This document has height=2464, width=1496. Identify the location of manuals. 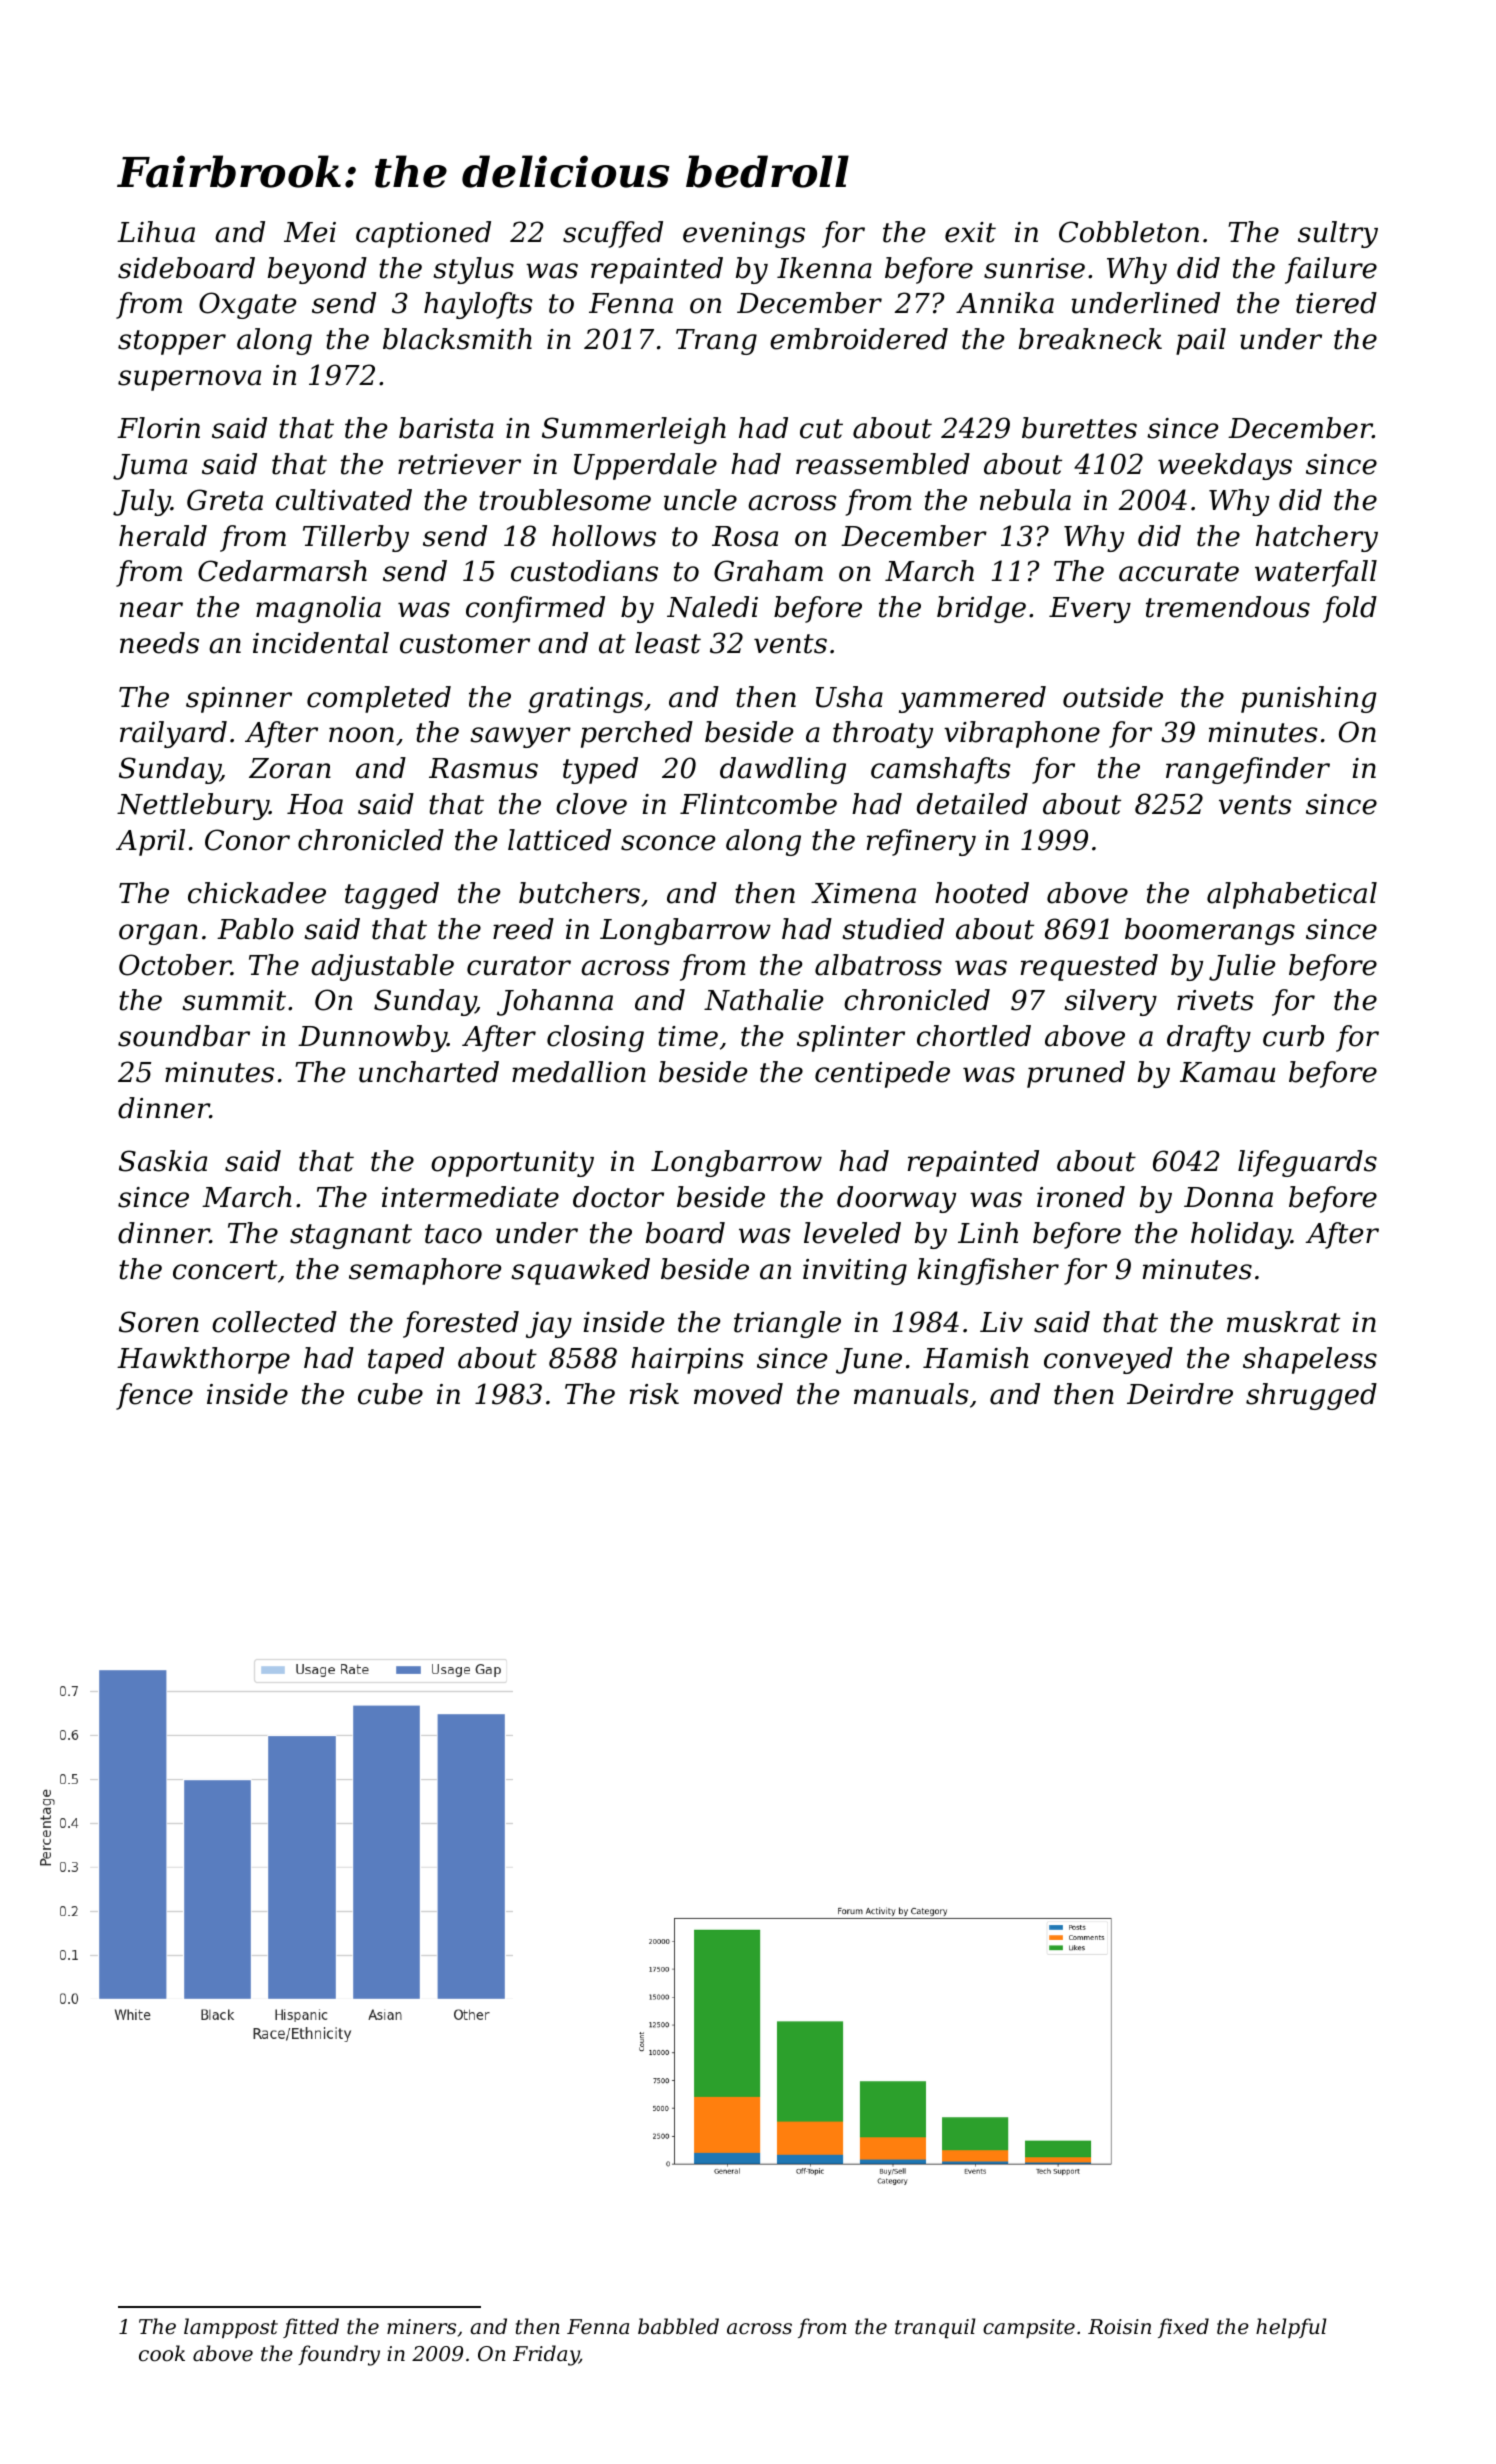
(911, 1394).
